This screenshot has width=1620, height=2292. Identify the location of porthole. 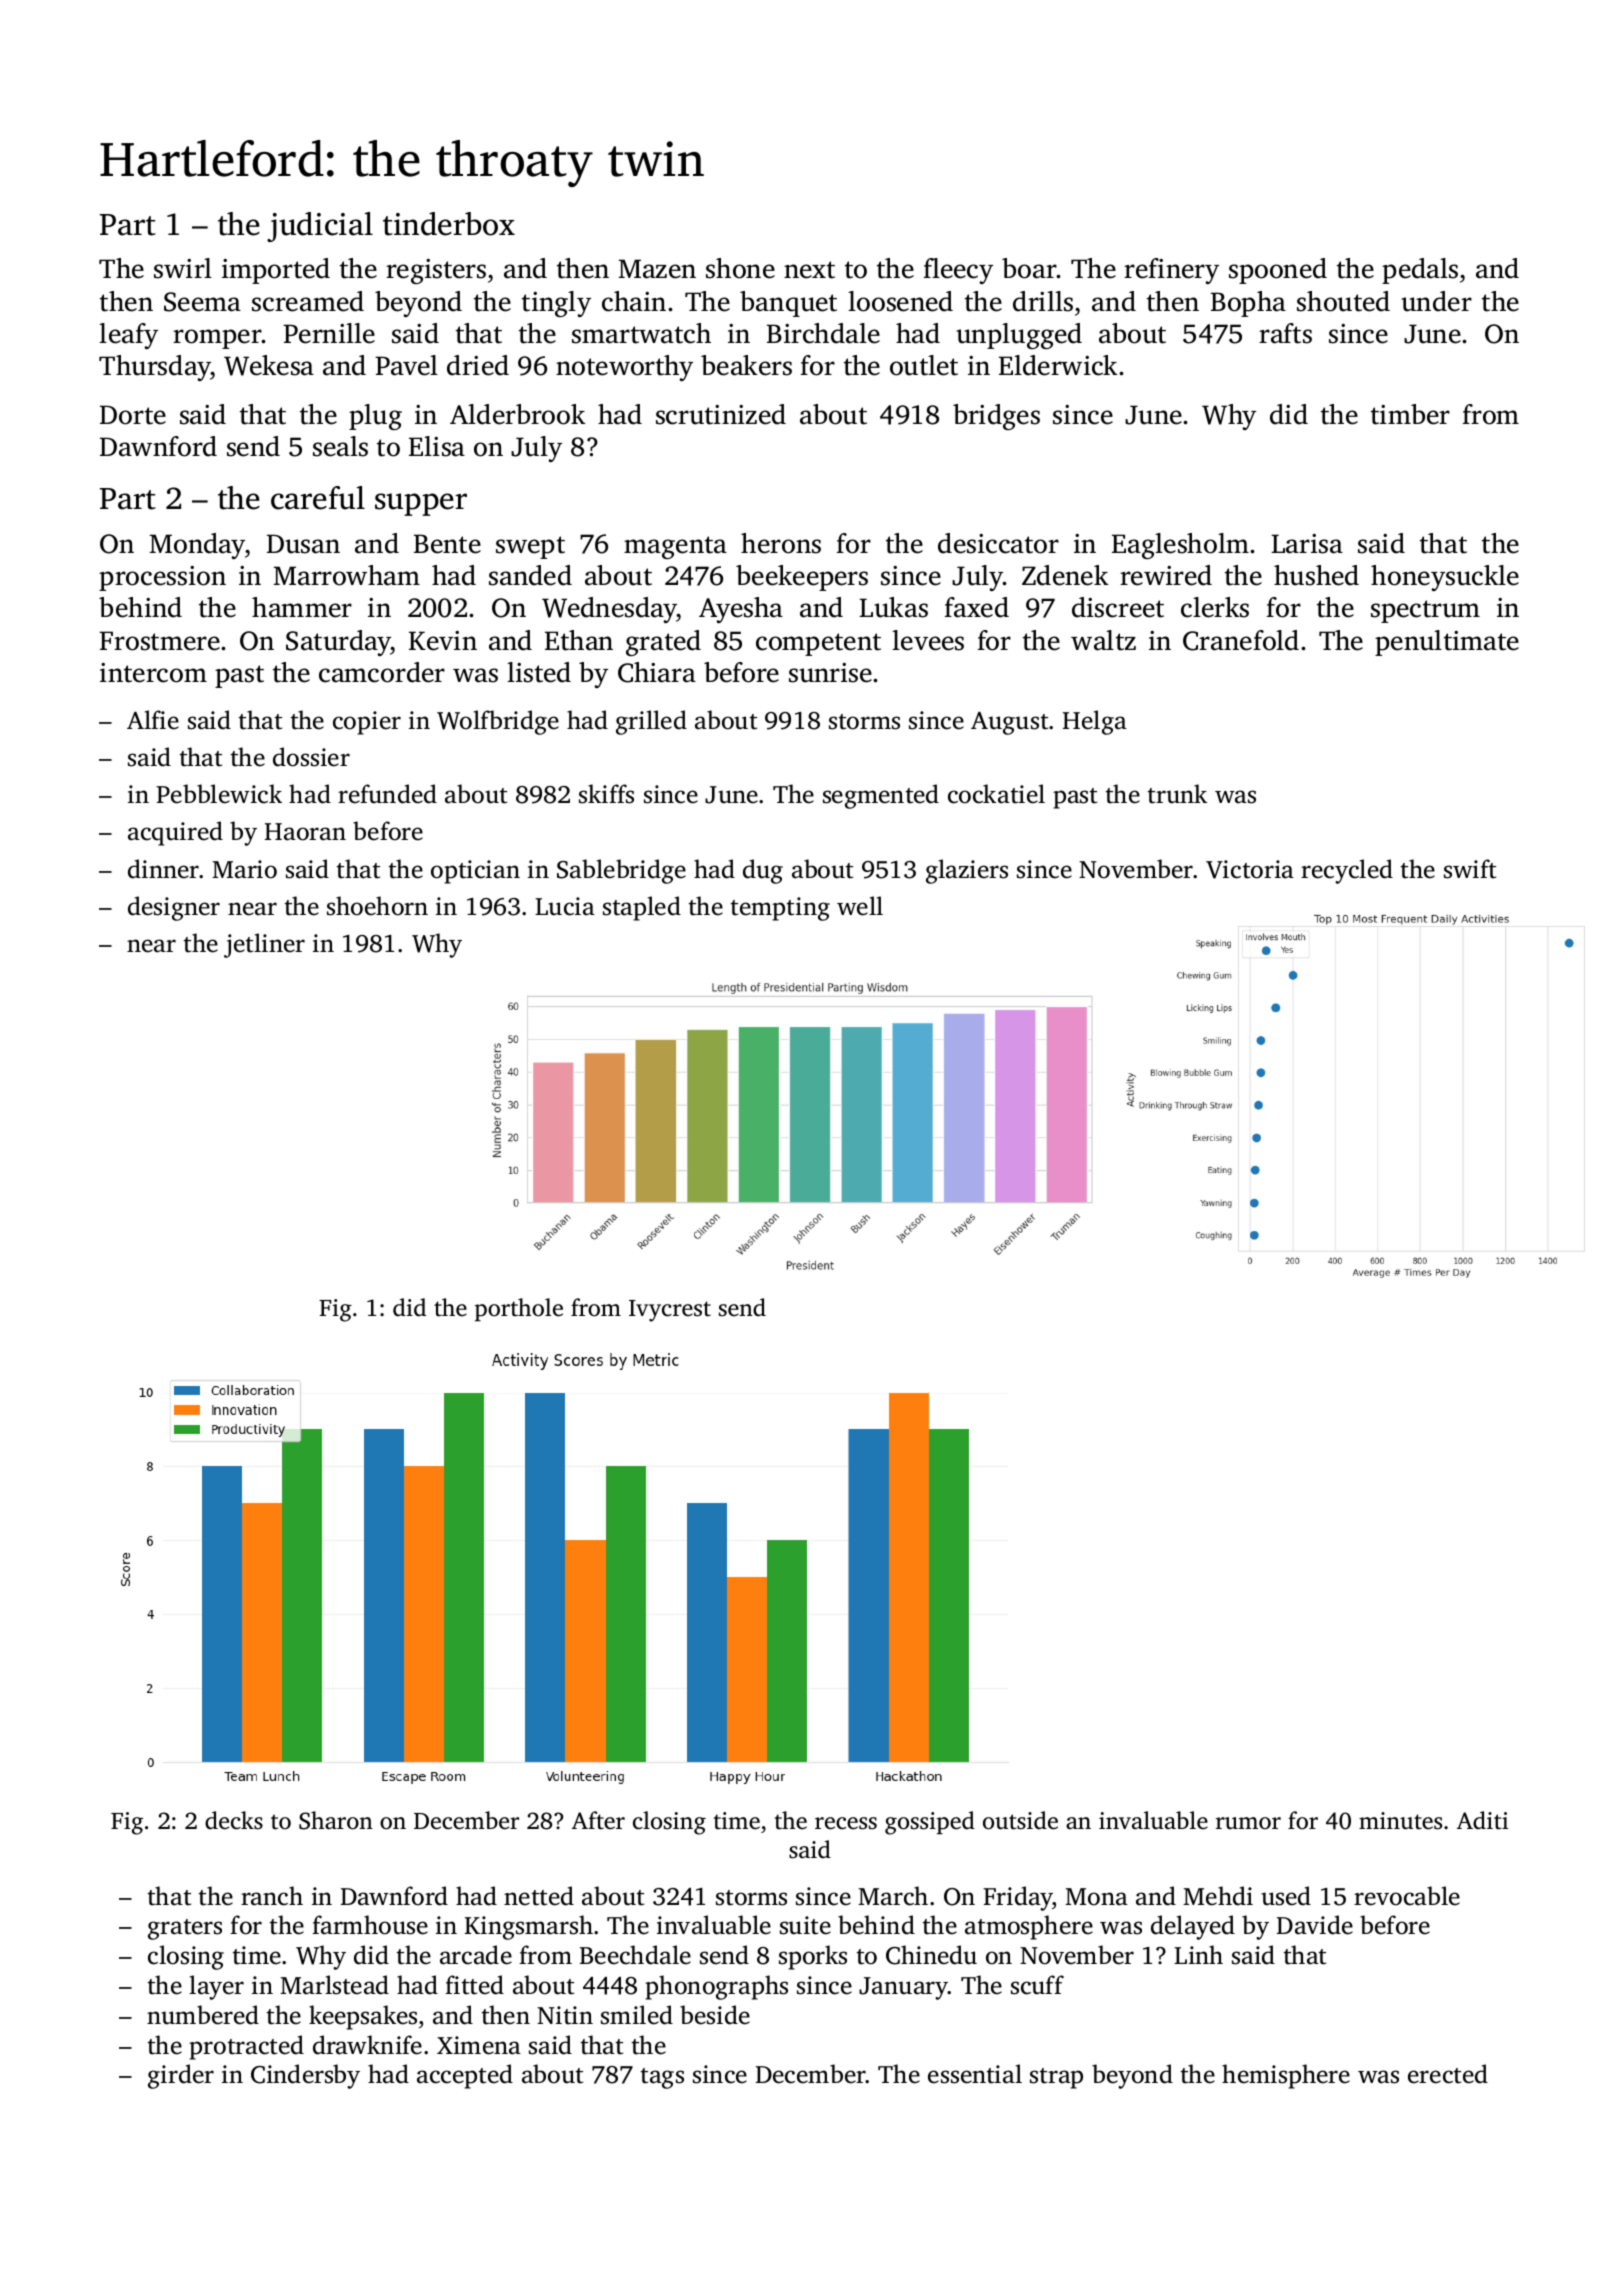
(519, 1309).
